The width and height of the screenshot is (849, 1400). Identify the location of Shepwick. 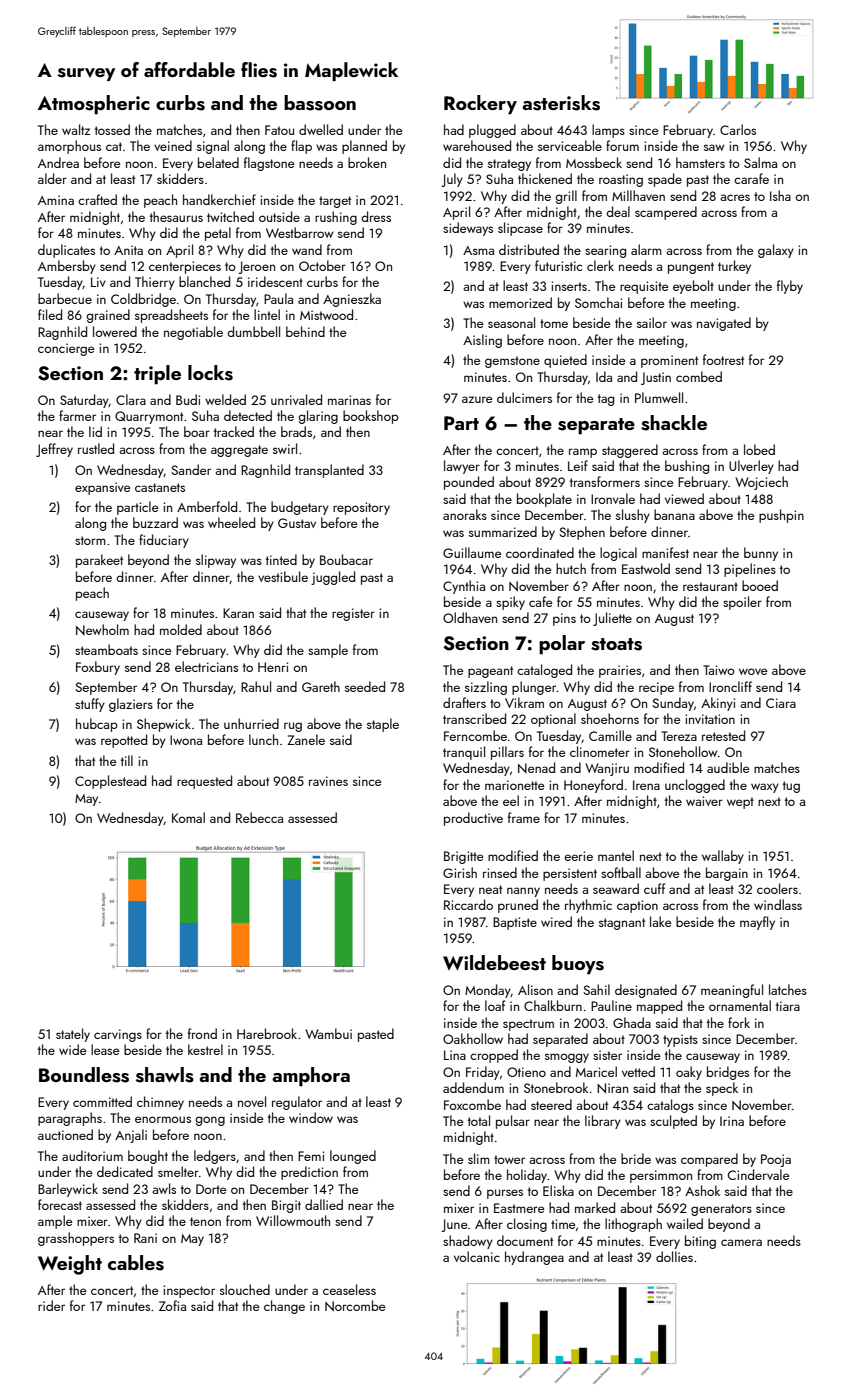
(164, 725).
